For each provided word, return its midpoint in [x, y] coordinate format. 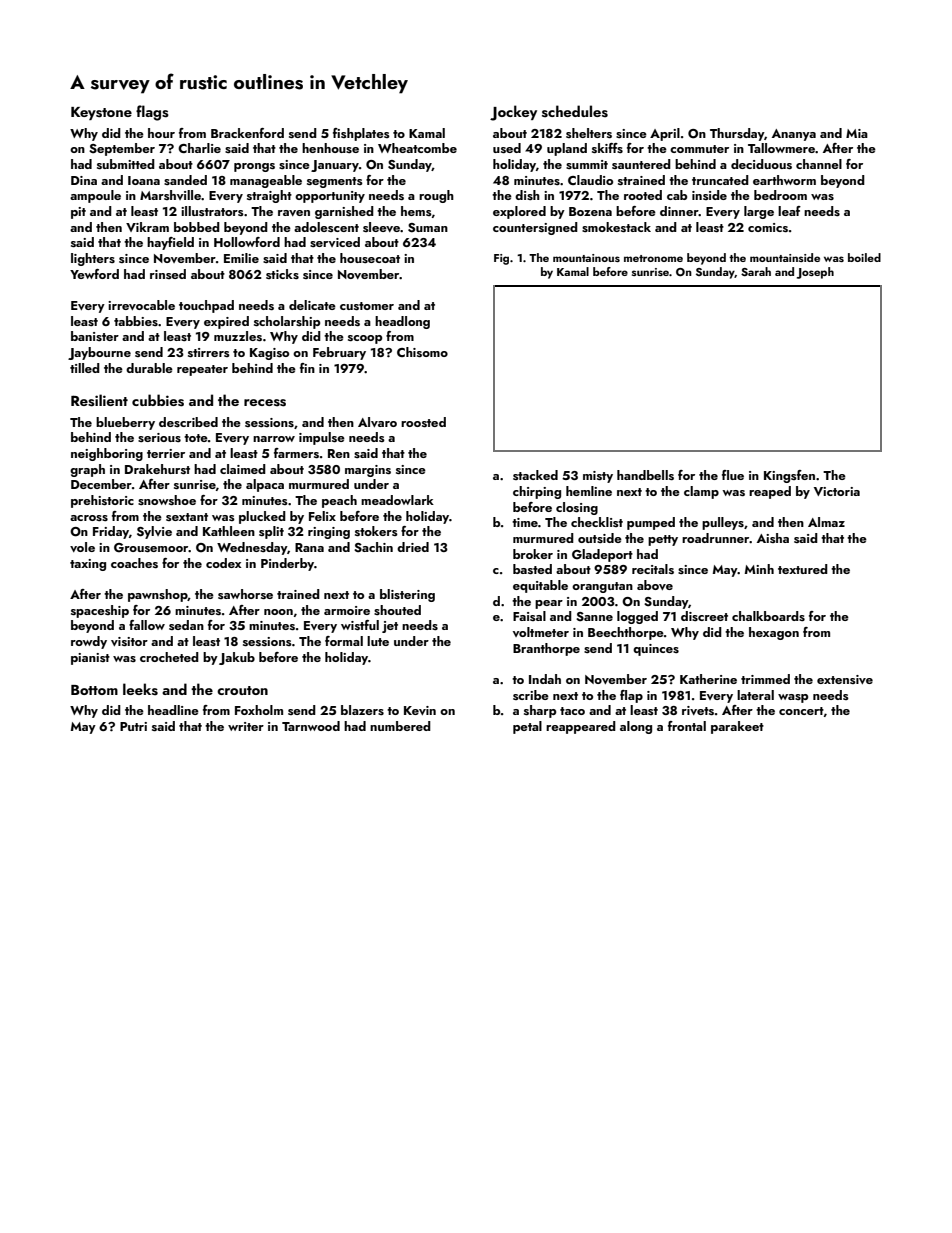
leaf [789, 211]
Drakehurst [157, 469]
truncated [720, 180]
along [636, 727]
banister [95, 336]
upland [567, 149]
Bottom [94, 690]
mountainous [586, 258]
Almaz [826, 522]
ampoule [95, 196]
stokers [376, 531]
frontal [687, 726]
